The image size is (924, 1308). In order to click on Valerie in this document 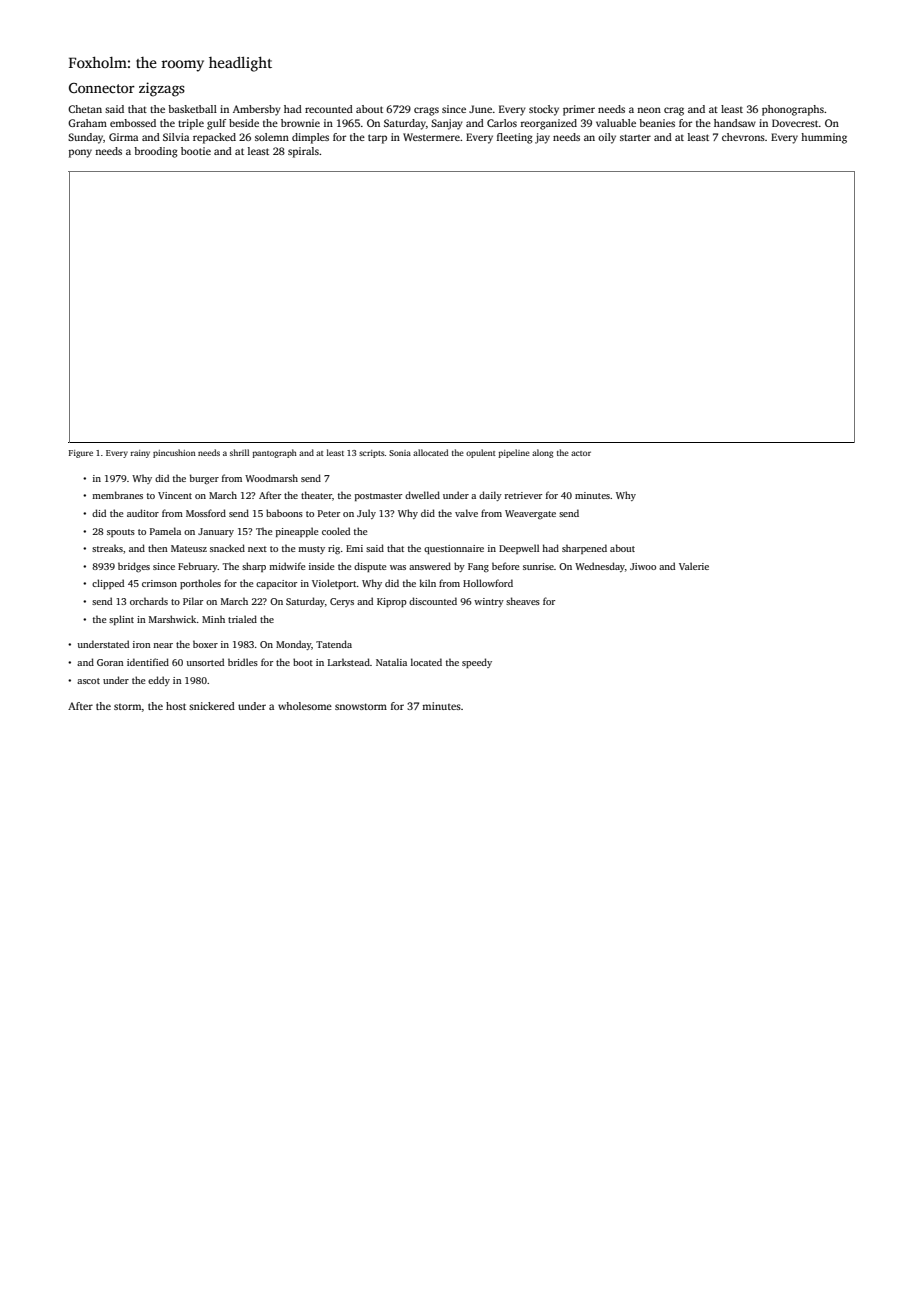, I will do `click(694, 566)`.
